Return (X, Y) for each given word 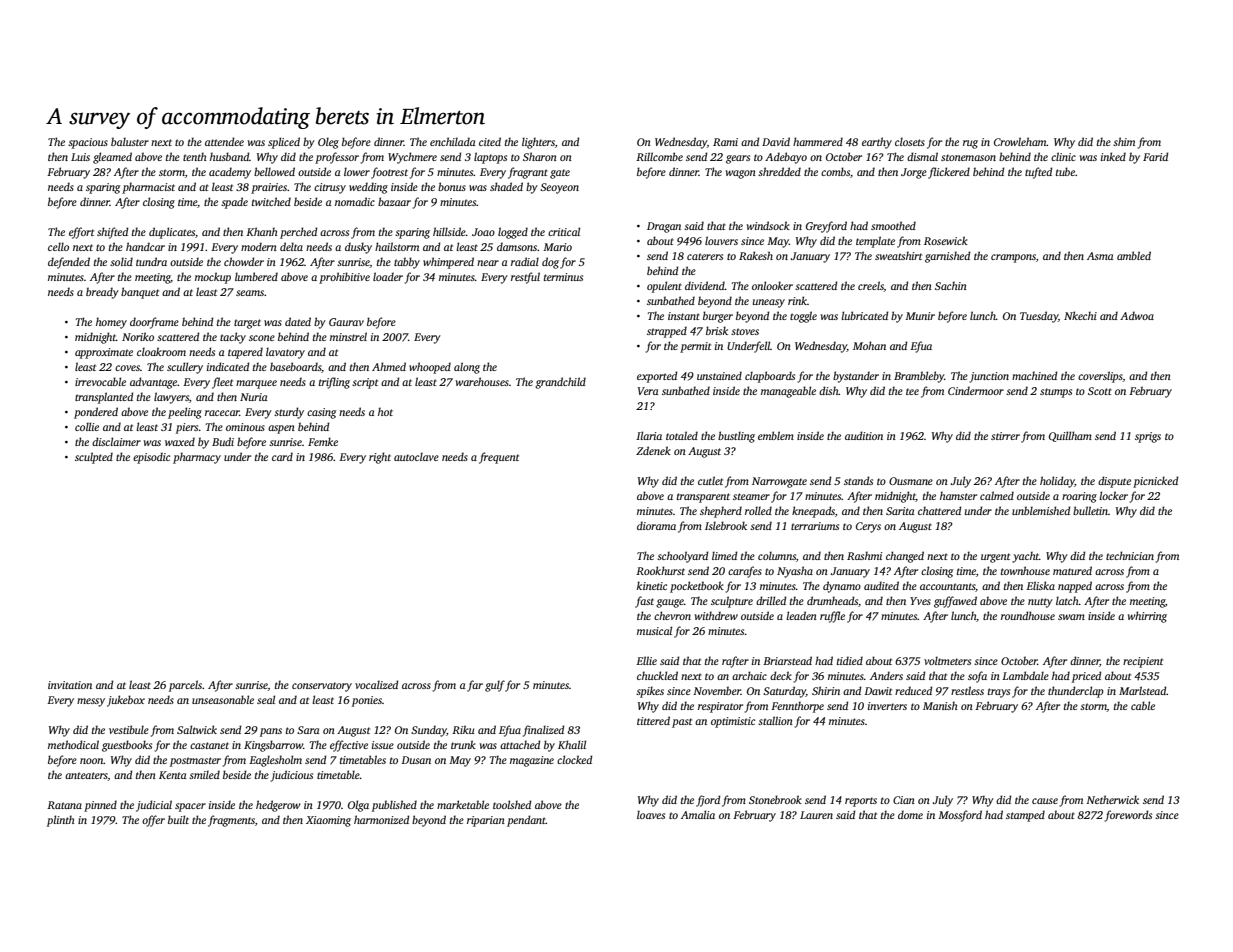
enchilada (453, 141)
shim (1124, 141)
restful (525, 278)
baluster (130, 141)
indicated (228, 366)
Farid (1156, 156)
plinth (61, 821)
